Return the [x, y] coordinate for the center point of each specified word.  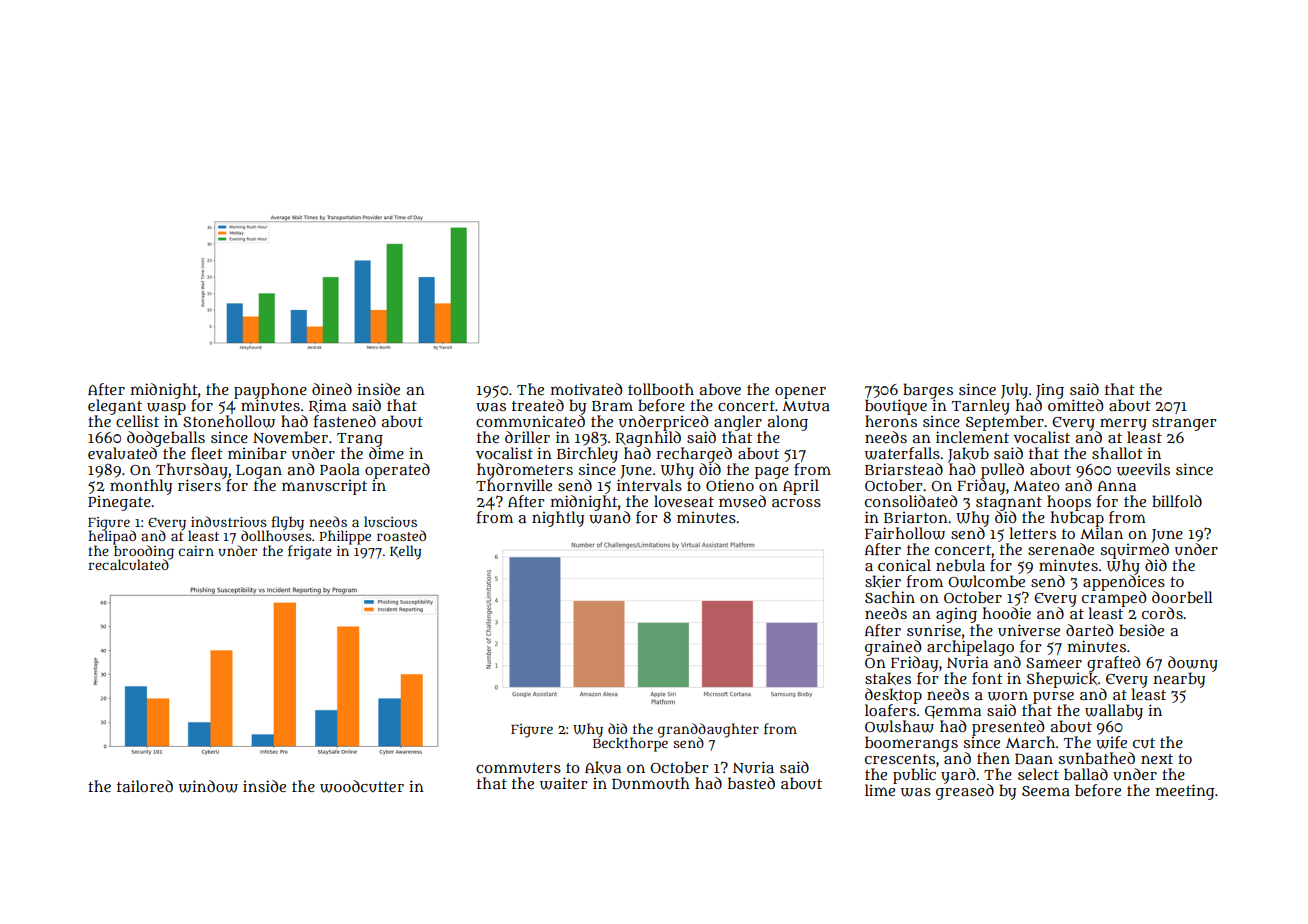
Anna [1117, 486]
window [208, 786]
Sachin [890, 597]
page [772, 473]
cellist [137, 421]
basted [751, 783]
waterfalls [902, 453]
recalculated [129, 564]
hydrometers [525, 471]
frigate [310, 552]
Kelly [406, 552]
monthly [141, 487]
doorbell [1182, 597]
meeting [1185, 792]
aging [956, 615]
